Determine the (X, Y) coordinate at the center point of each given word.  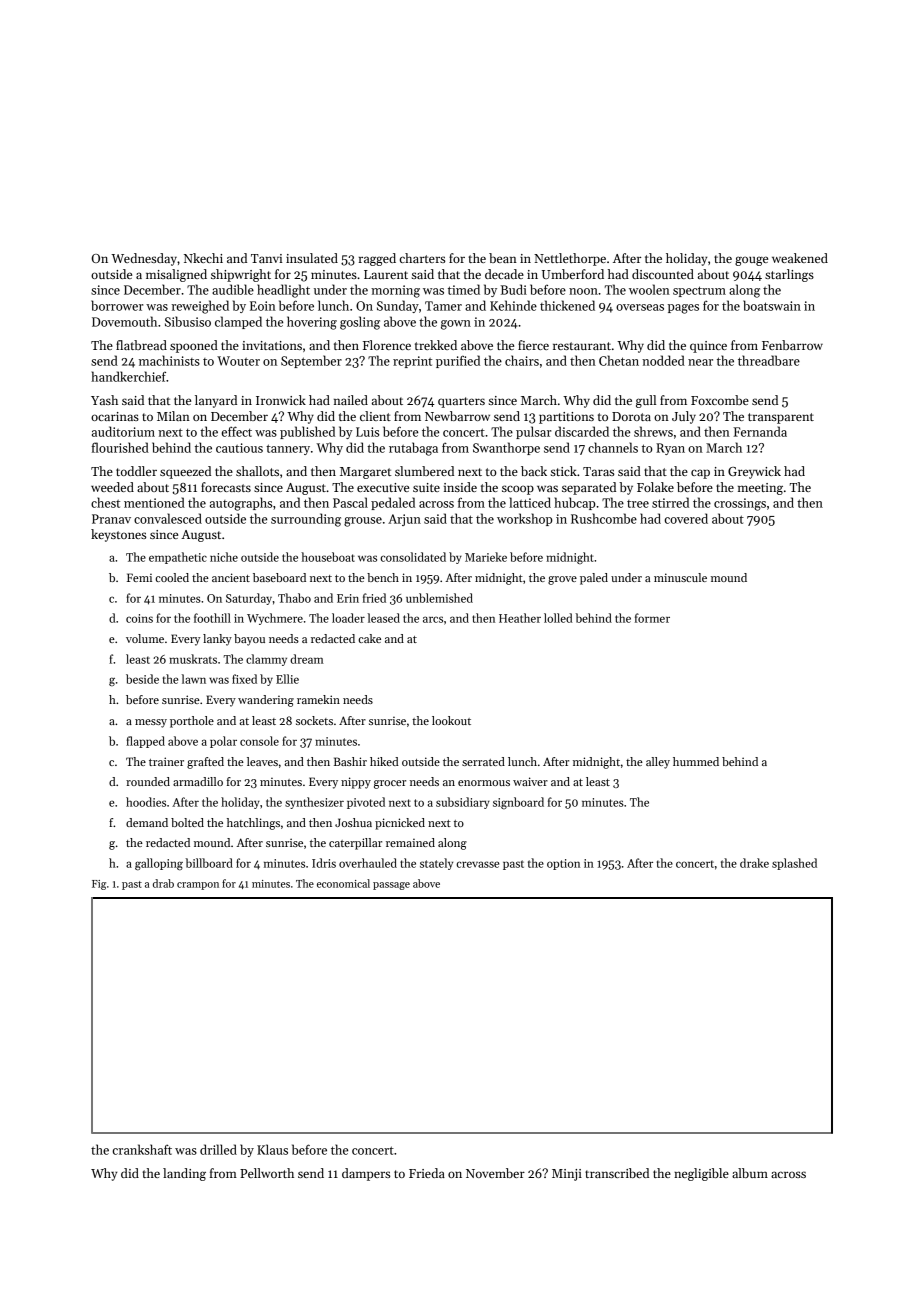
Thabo (294, 598)
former (652, 618)
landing (184, 1174)
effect (237, 431)
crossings (740, 504)
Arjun (404, 520)
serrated (483, 761)
